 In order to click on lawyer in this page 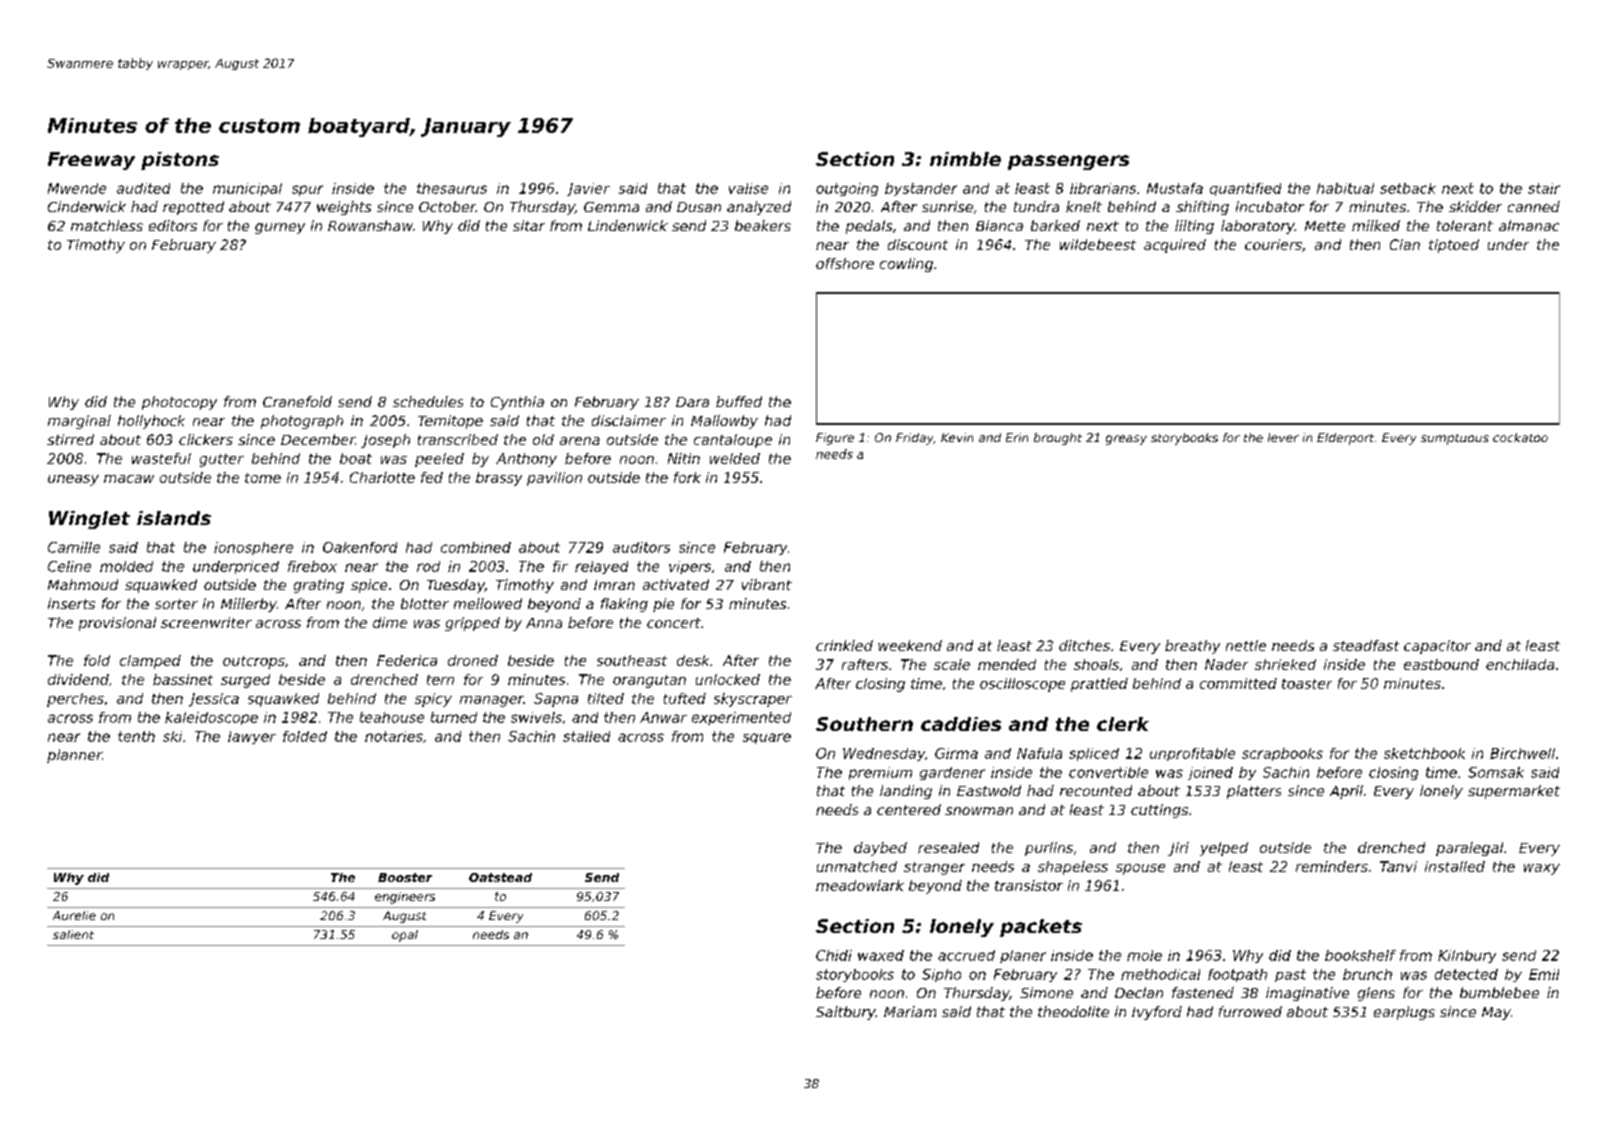, I will do `click(252, 737)`.
